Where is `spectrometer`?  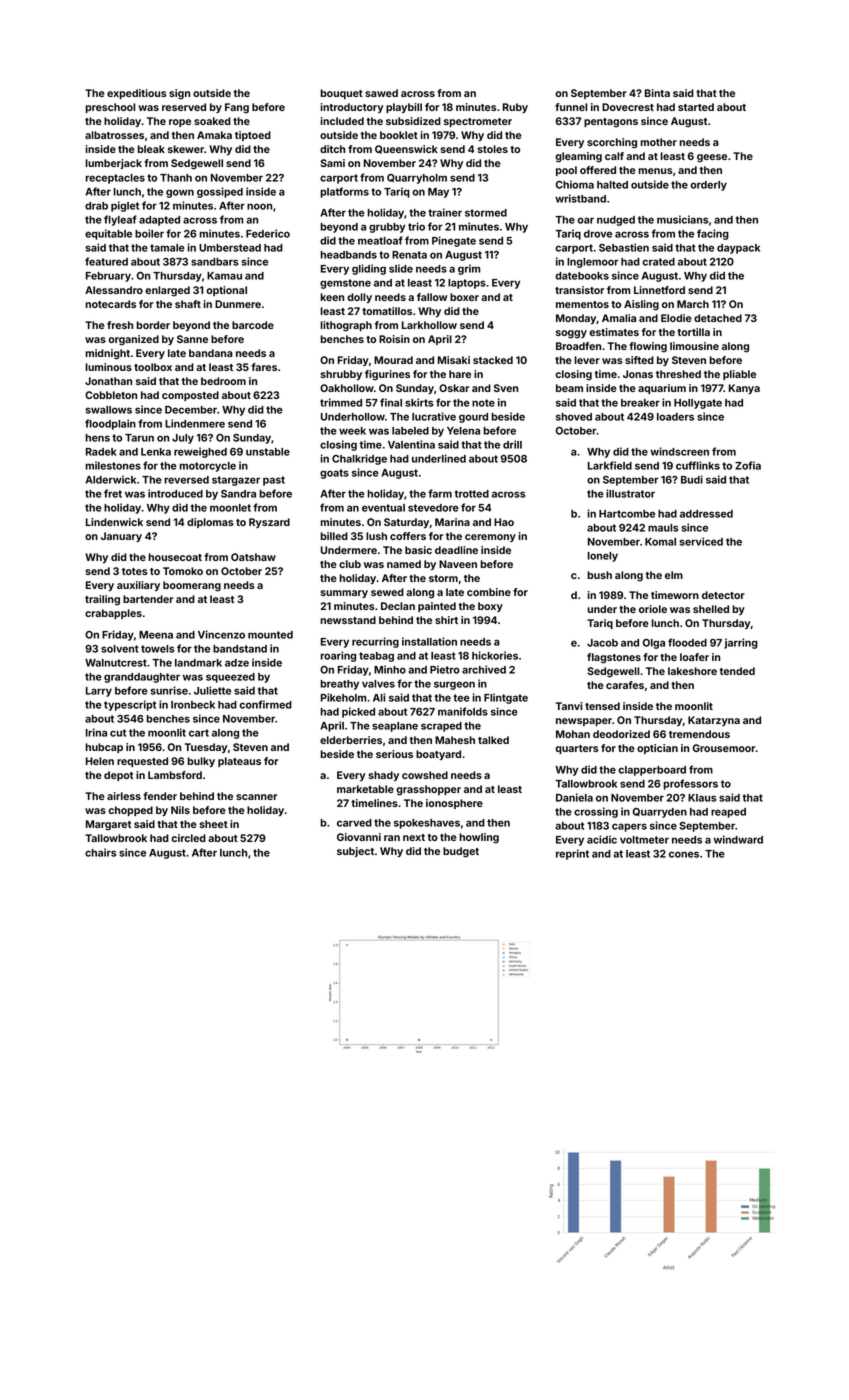 spectrometer is located at coordinates (478, 122).
